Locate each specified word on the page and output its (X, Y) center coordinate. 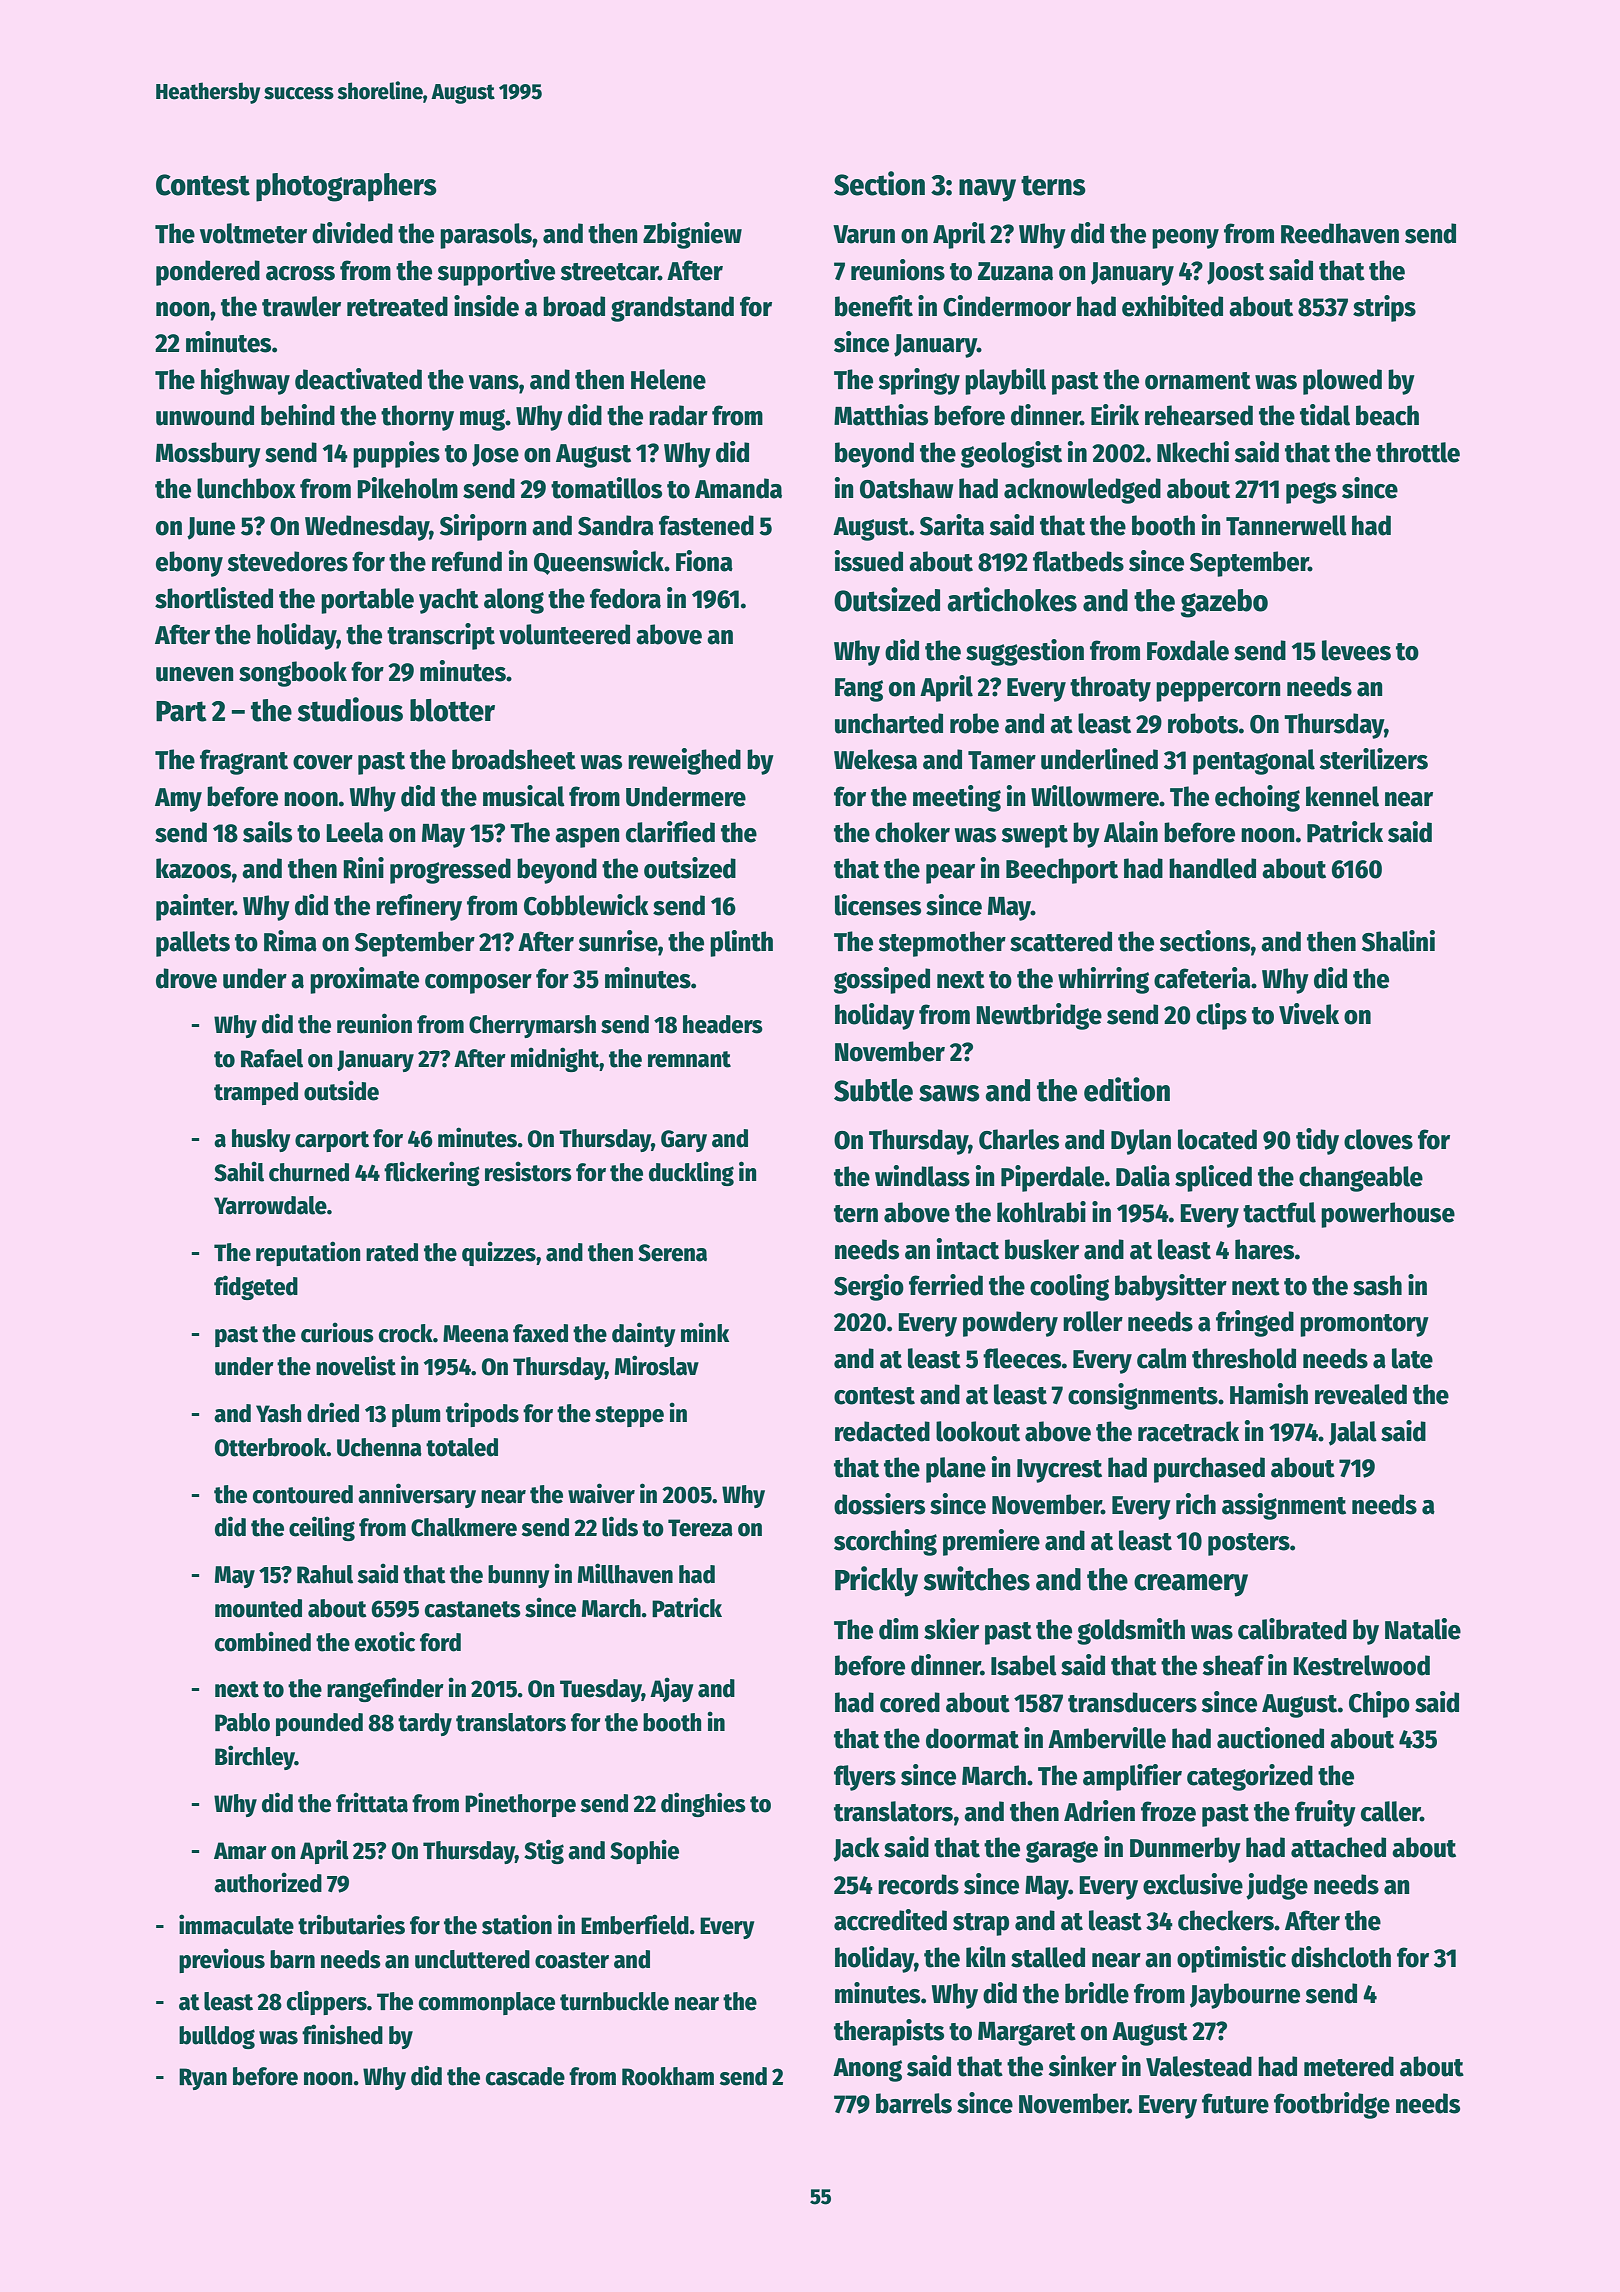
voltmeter (253, 233)
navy (987, 190)
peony (1185, 239)
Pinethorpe (520, 1804)
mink (705, 1332)
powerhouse (1388, 1215)
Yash (279, 1413)
